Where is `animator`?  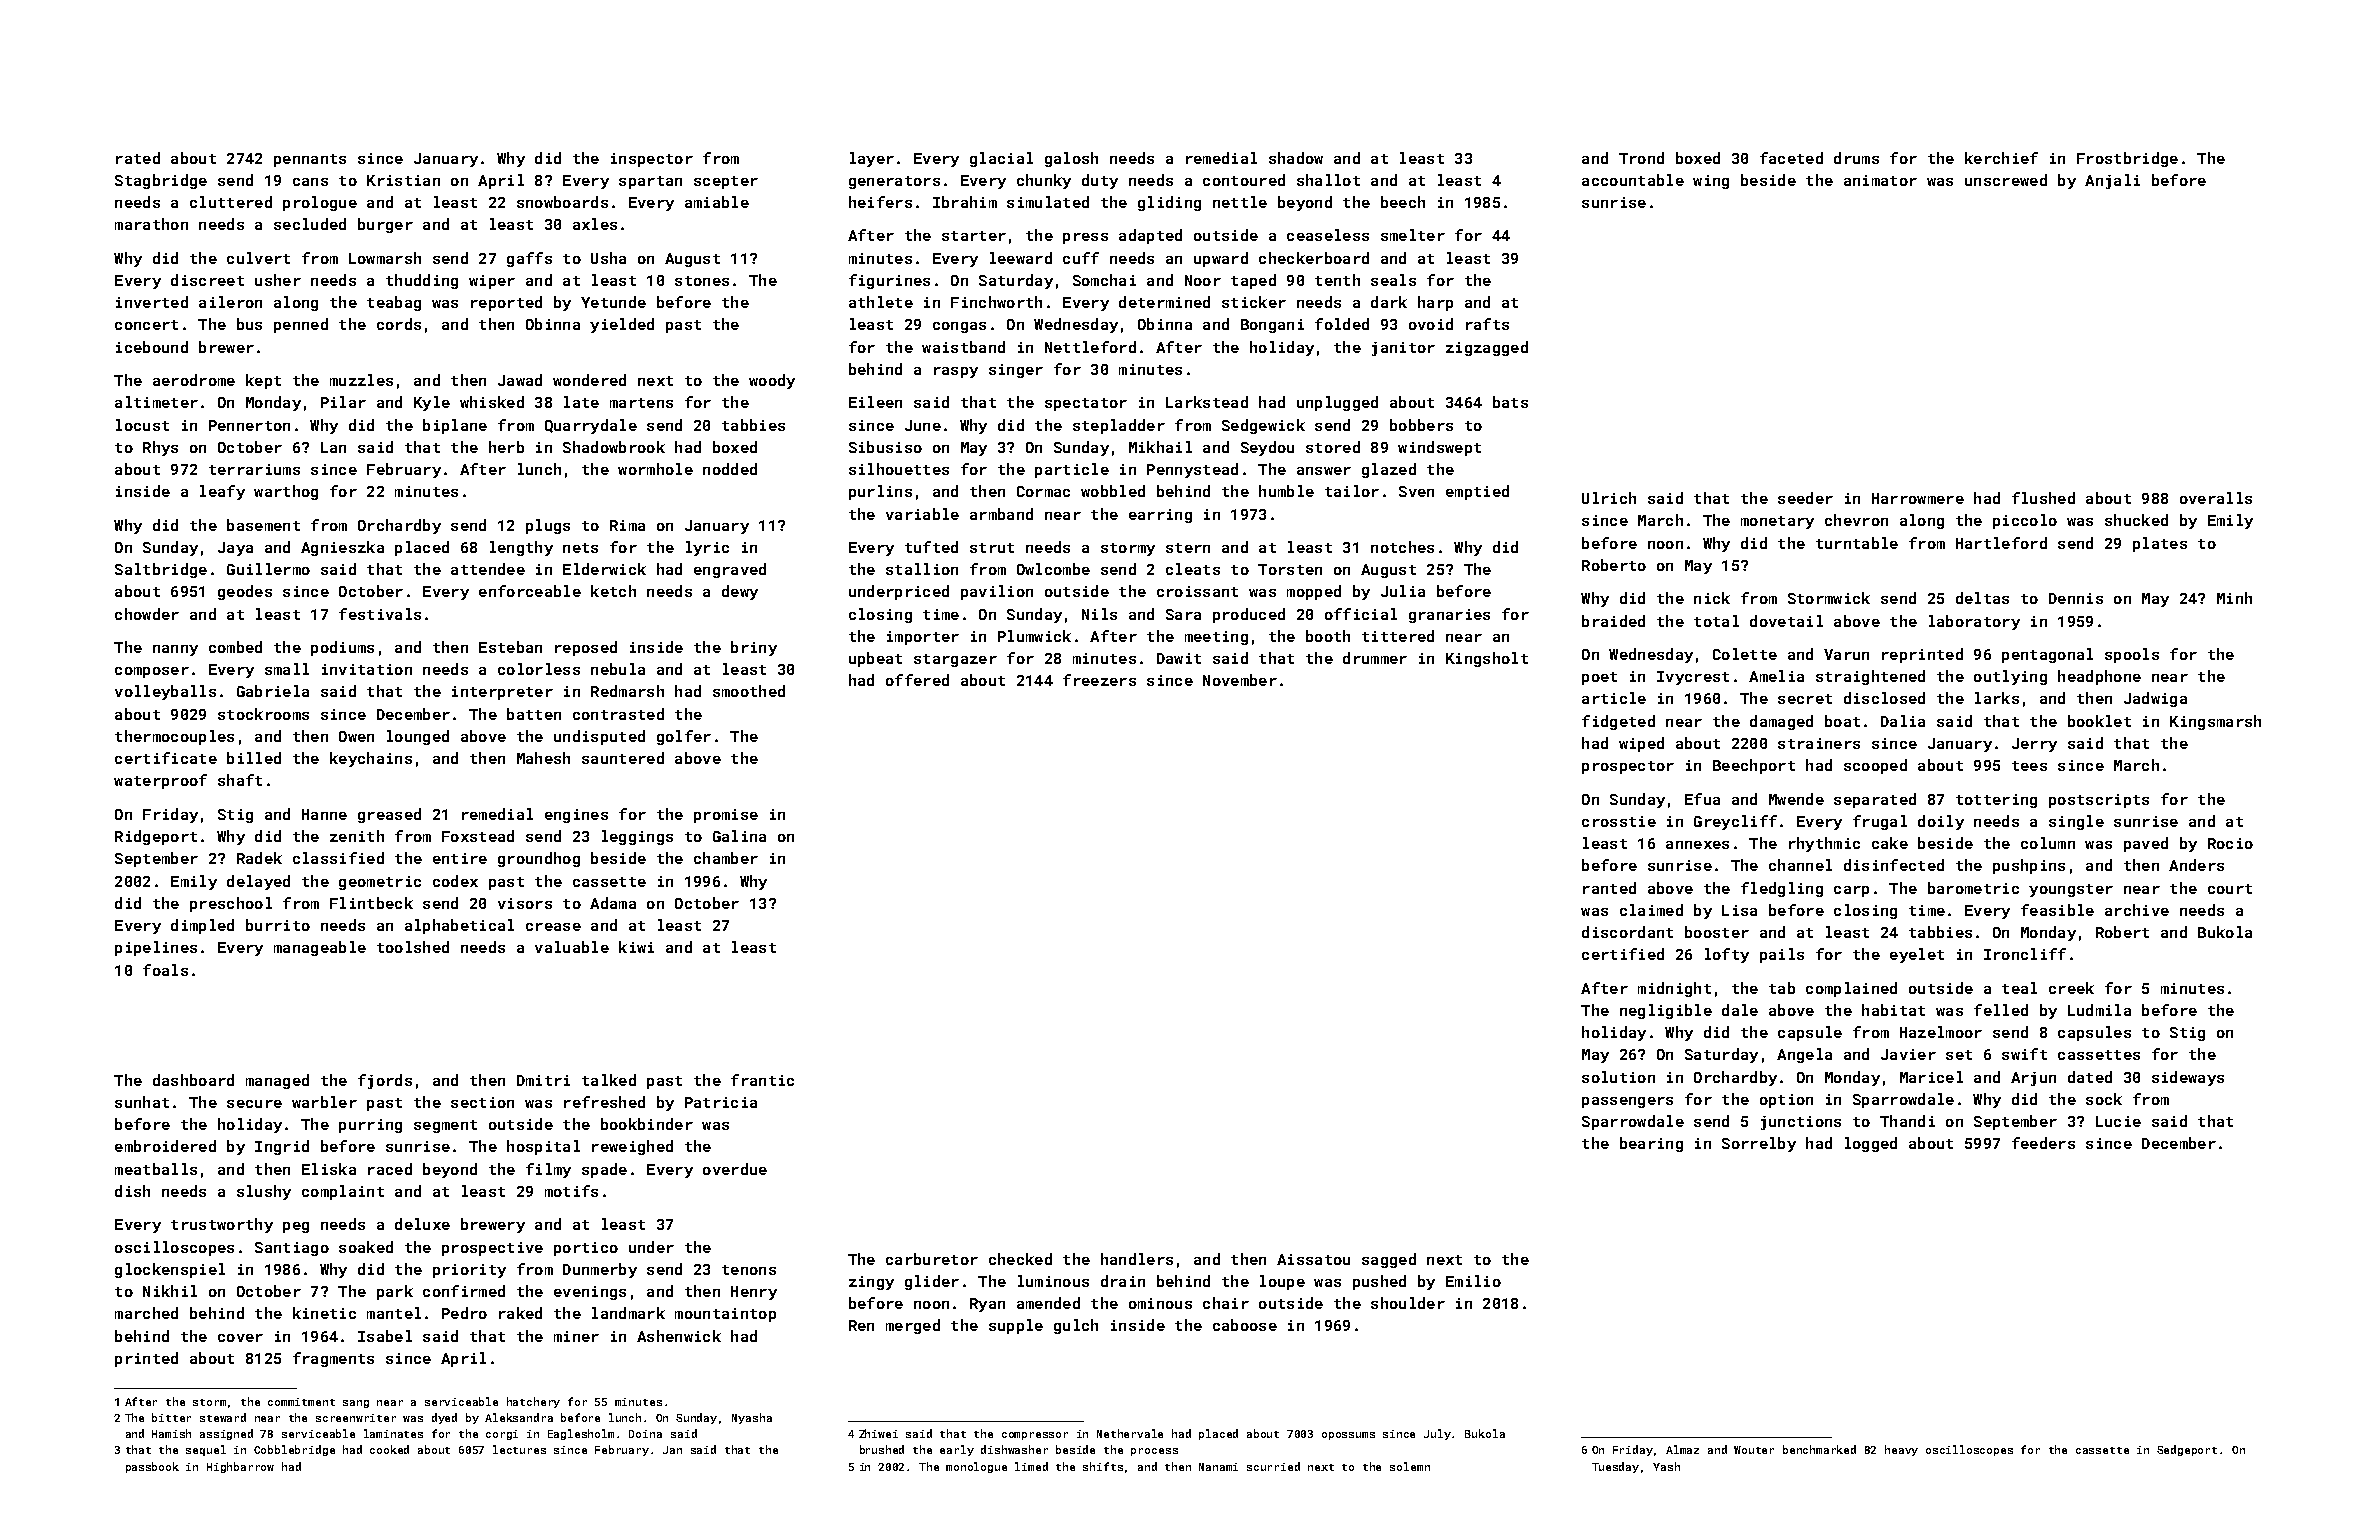
animator is located at coordinates (1880, 180).
